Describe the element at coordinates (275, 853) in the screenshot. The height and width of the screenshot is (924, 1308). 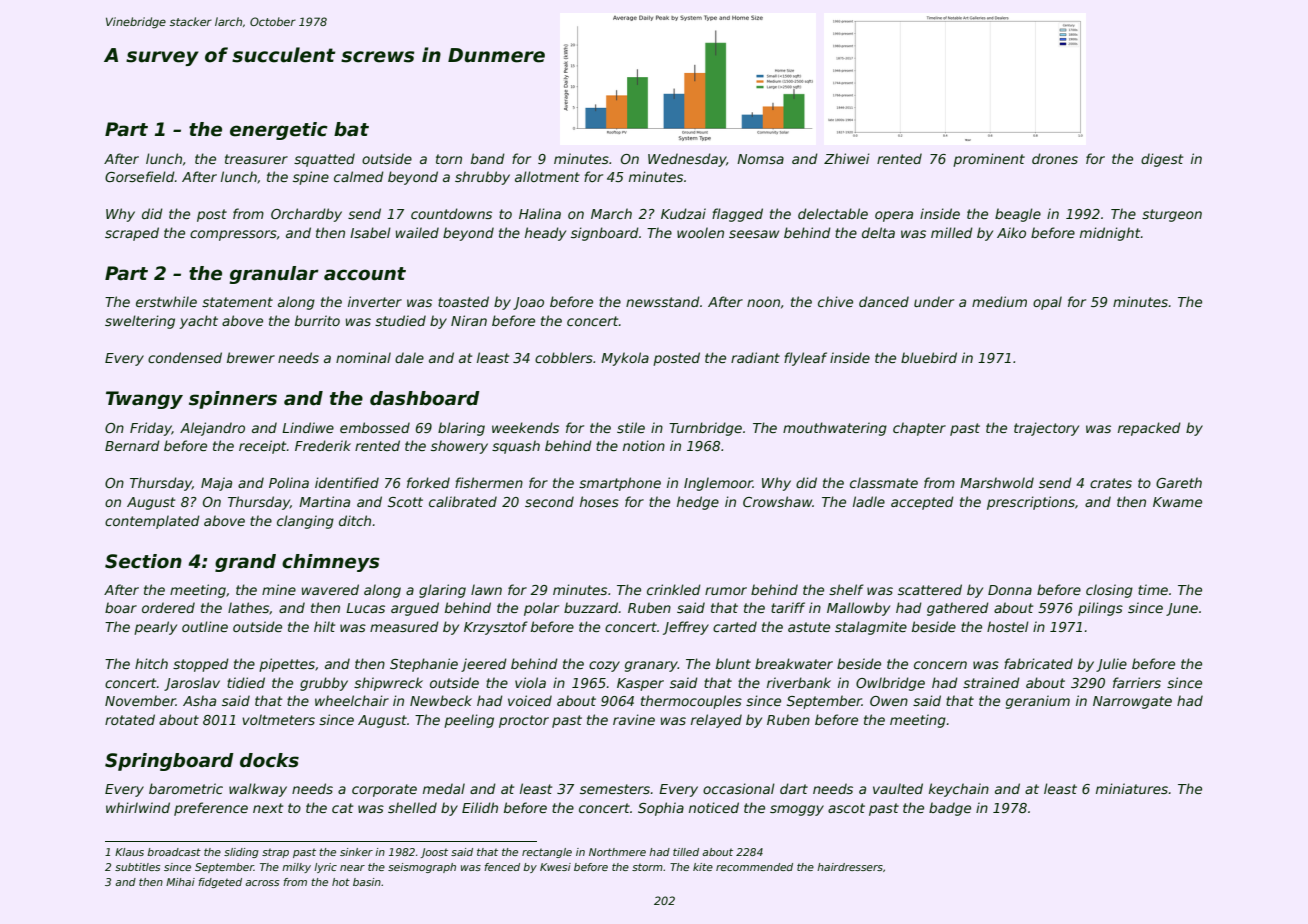
I see `strap` at that location.
